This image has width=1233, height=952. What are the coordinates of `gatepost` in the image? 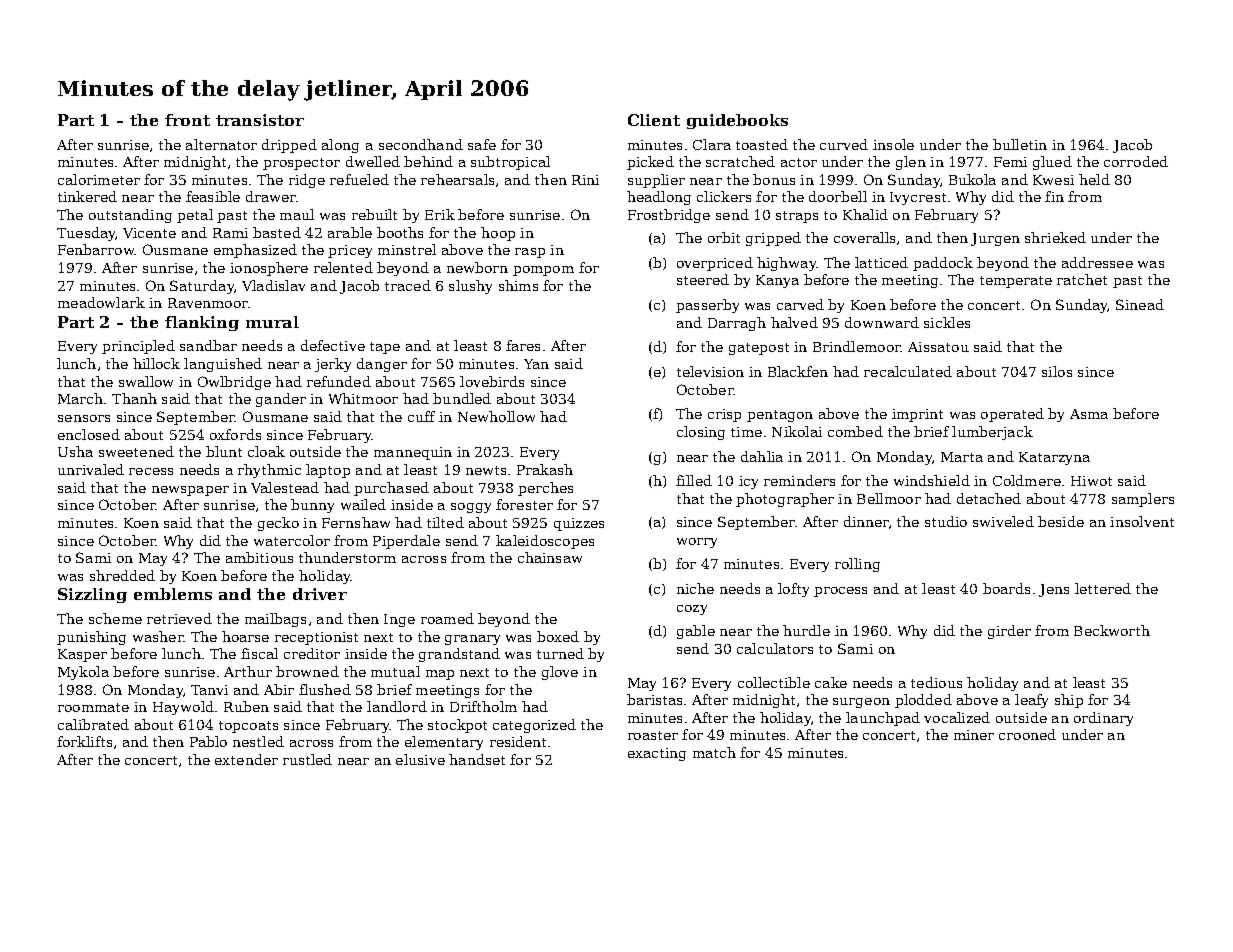 It's located at (759, 349).
